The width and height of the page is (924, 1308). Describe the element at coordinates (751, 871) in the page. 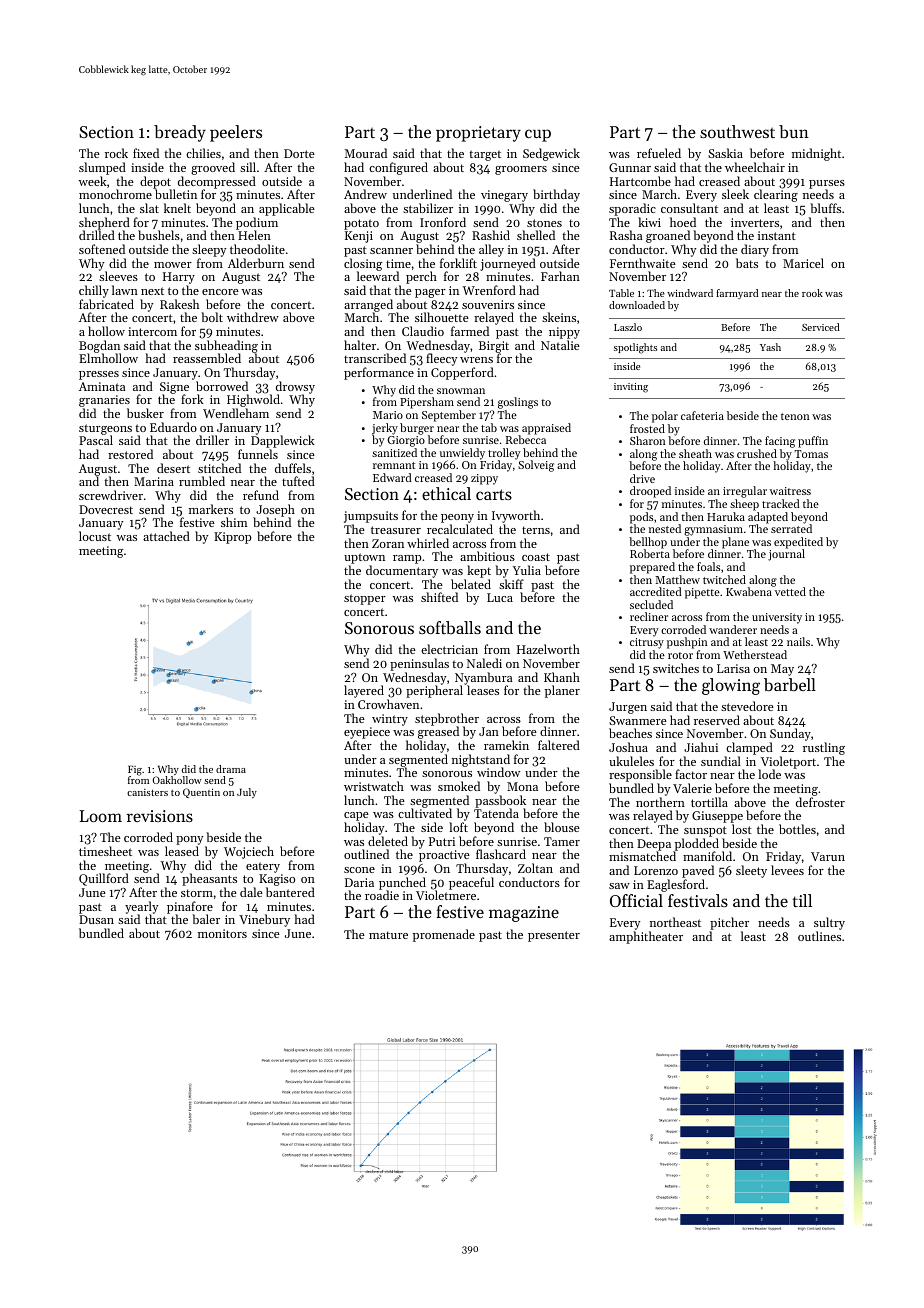

I see `sleety` at that location.
